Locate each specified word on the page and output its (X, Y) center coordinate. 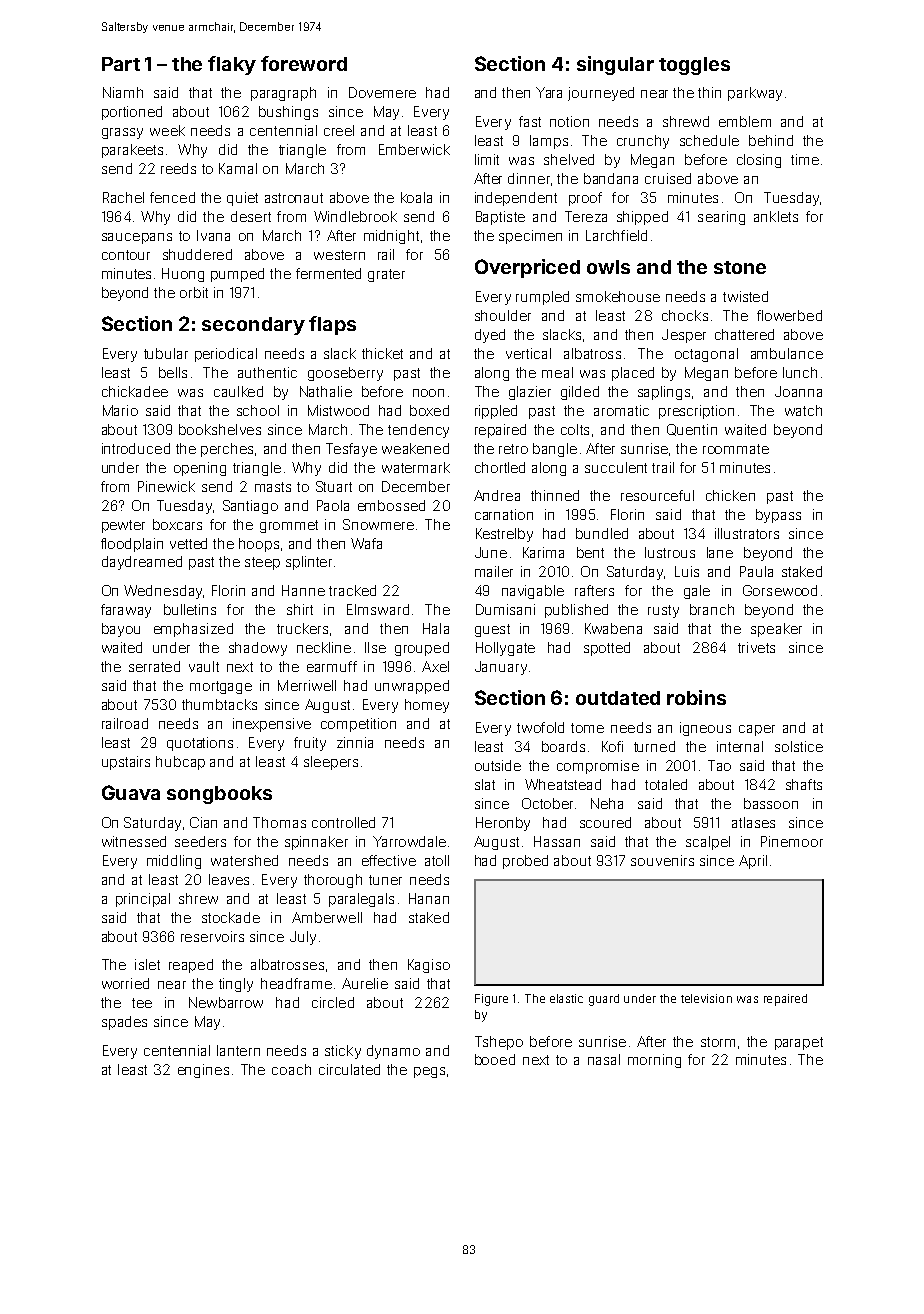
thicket (382, 353)
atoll (437, 860)
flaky (232, 65)
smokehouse (618, 296)
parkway (755, 94)
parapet (799, 1043)
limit (487, 159)
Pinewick (166, 486)
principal (143, 900)
